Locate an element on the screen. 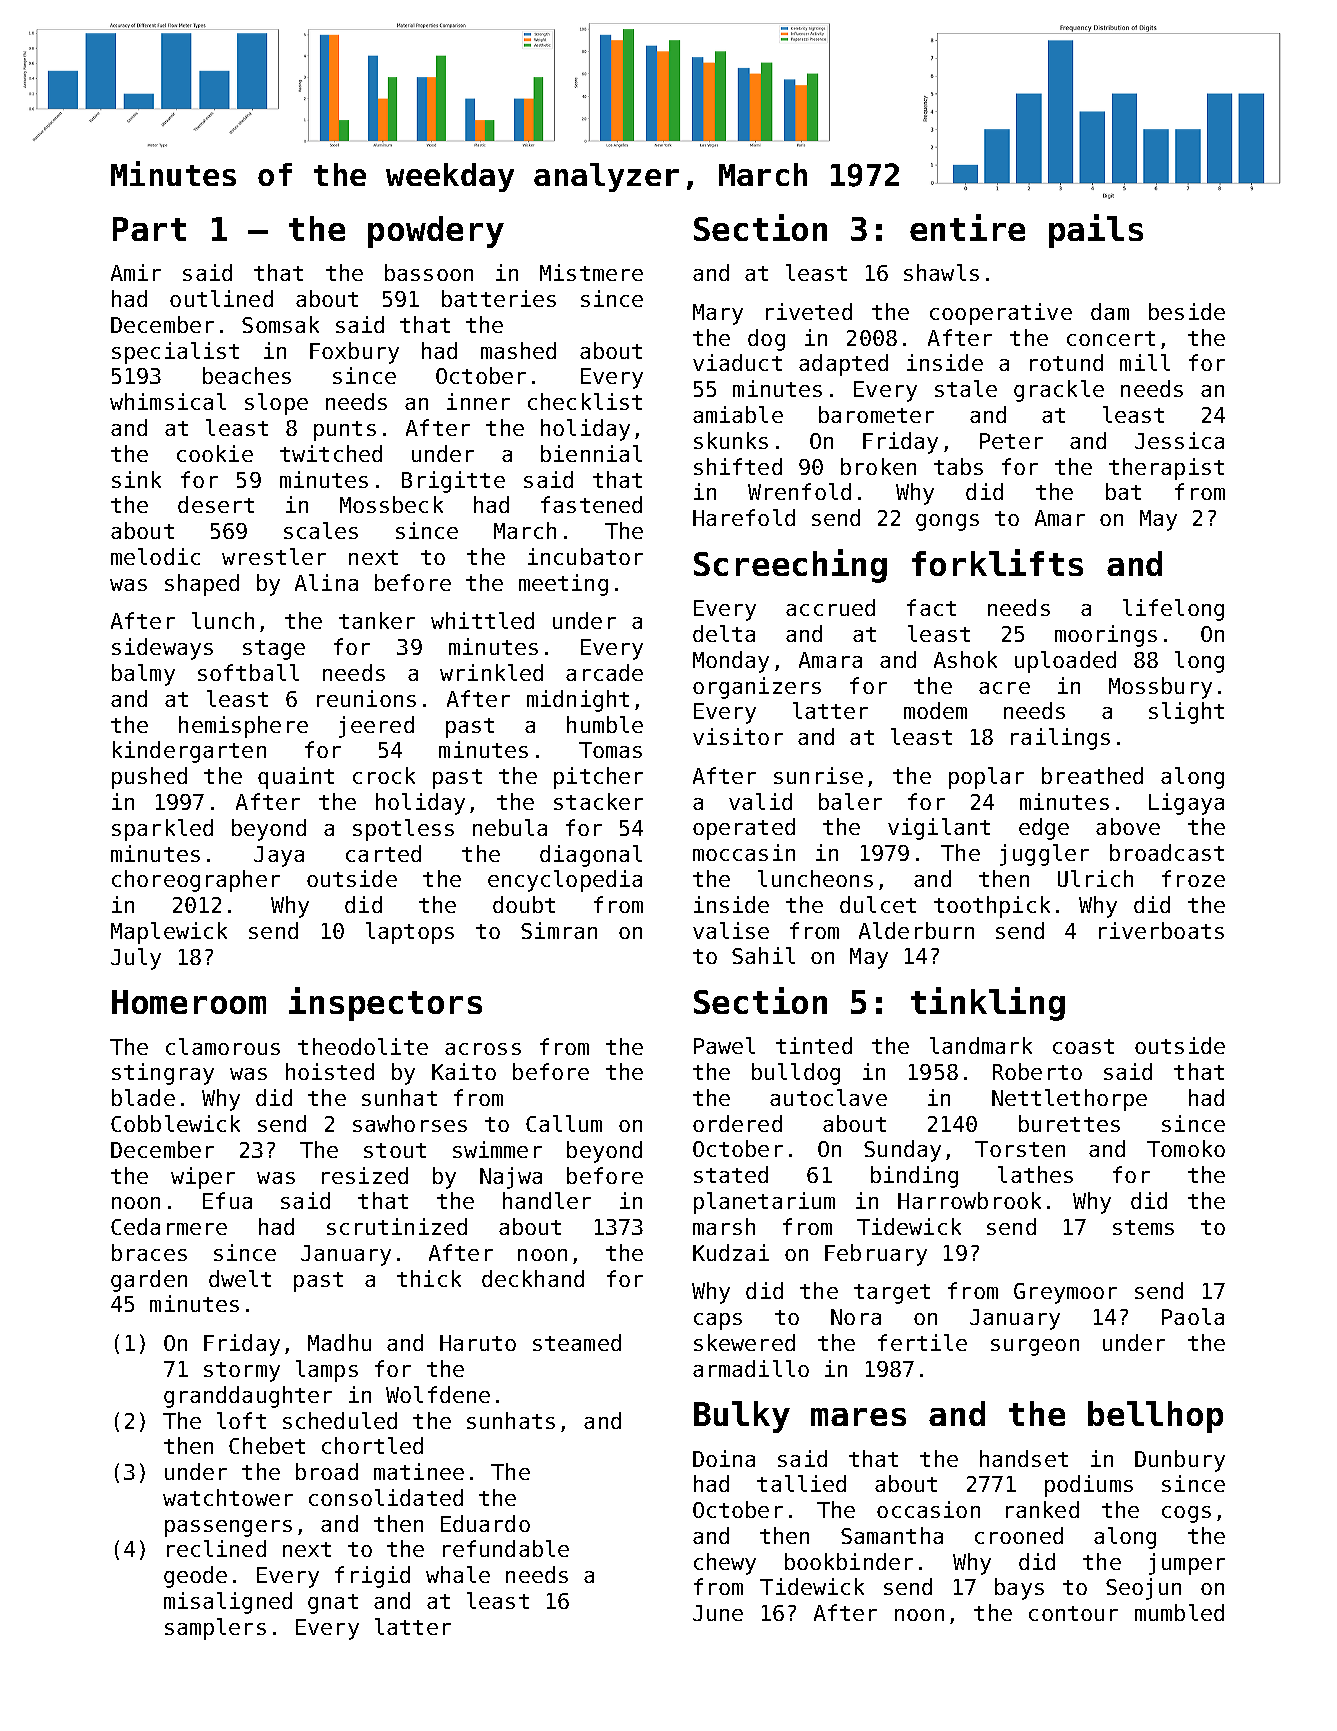 This screenshot has height=1731, width=1337. samplers is located at coordinates (215, 1629).
